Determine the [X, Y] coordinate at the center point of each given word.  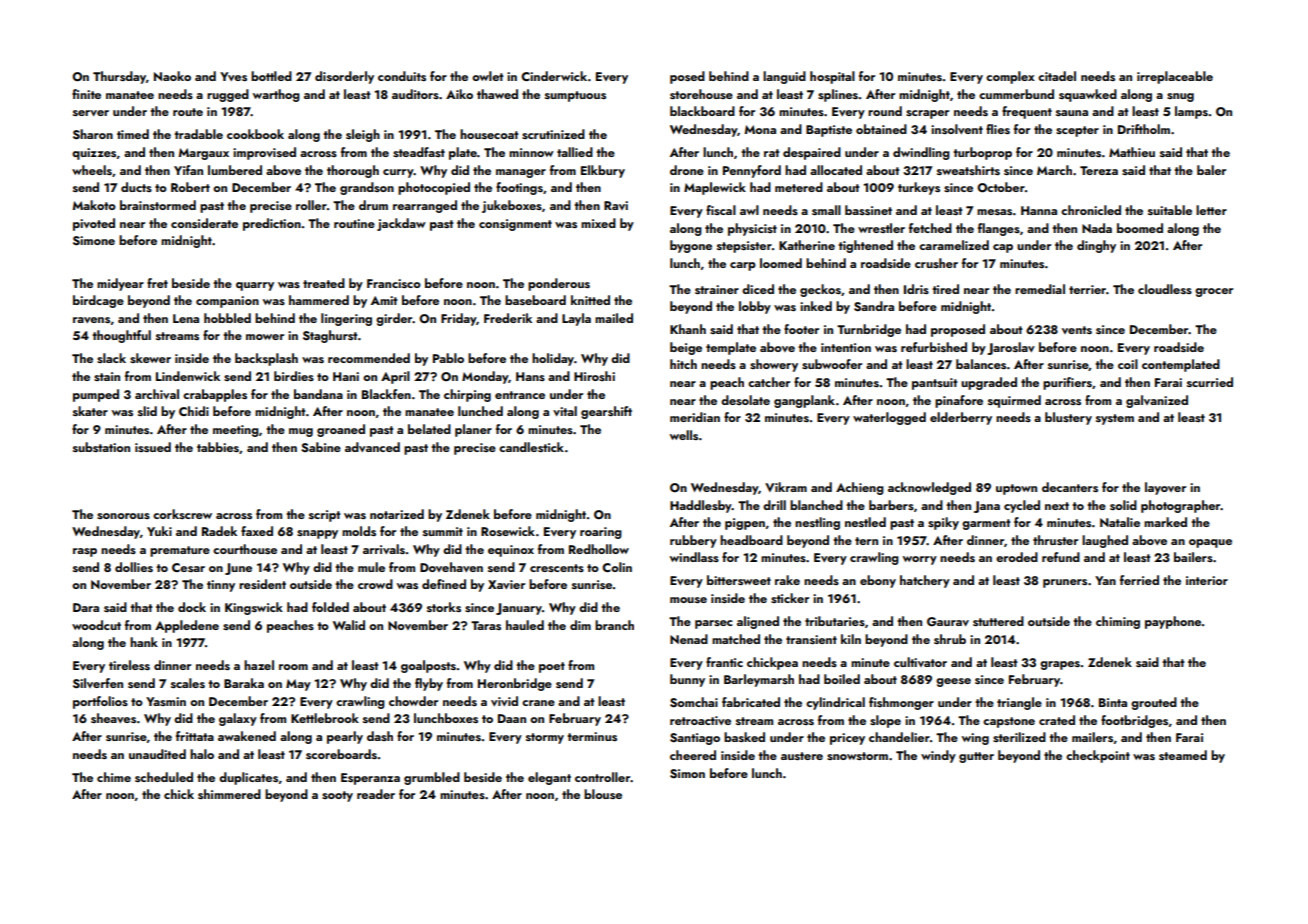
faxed [257, 531]
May [298, 685]
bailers [1193, 557]
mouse [688, 600]
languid [784, 77]
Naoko [172, 76]
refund [1061, 557]
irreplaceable [1175, 77]
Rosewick [508, 531]
